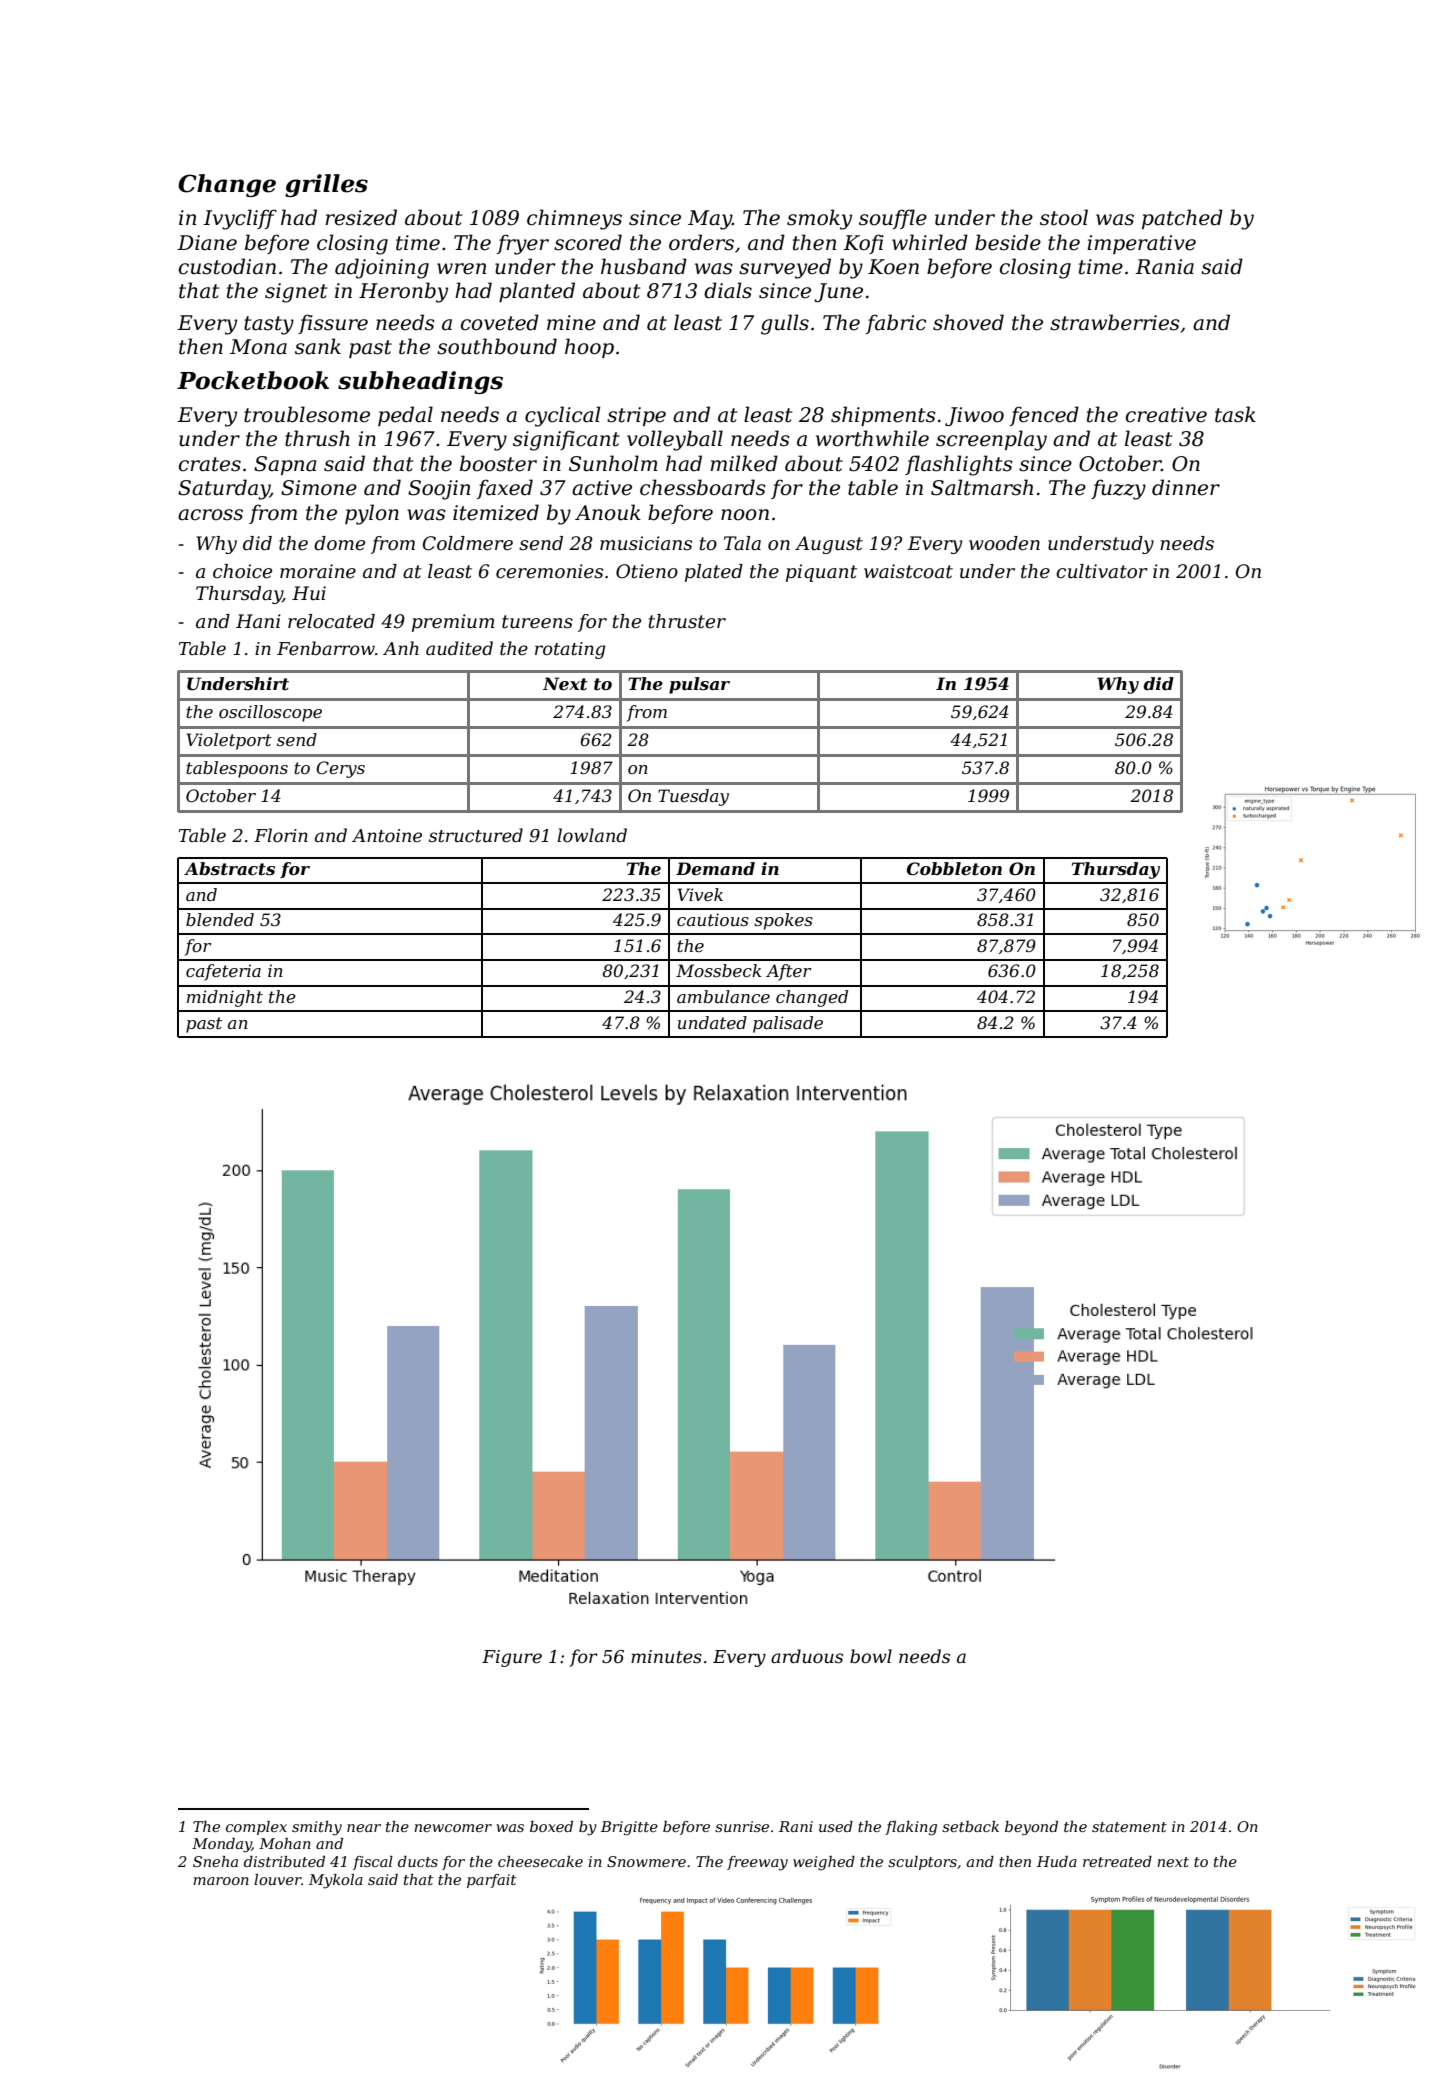 The image size is (1450, 2100). I want to click on weighed, so click(824, 1863).
